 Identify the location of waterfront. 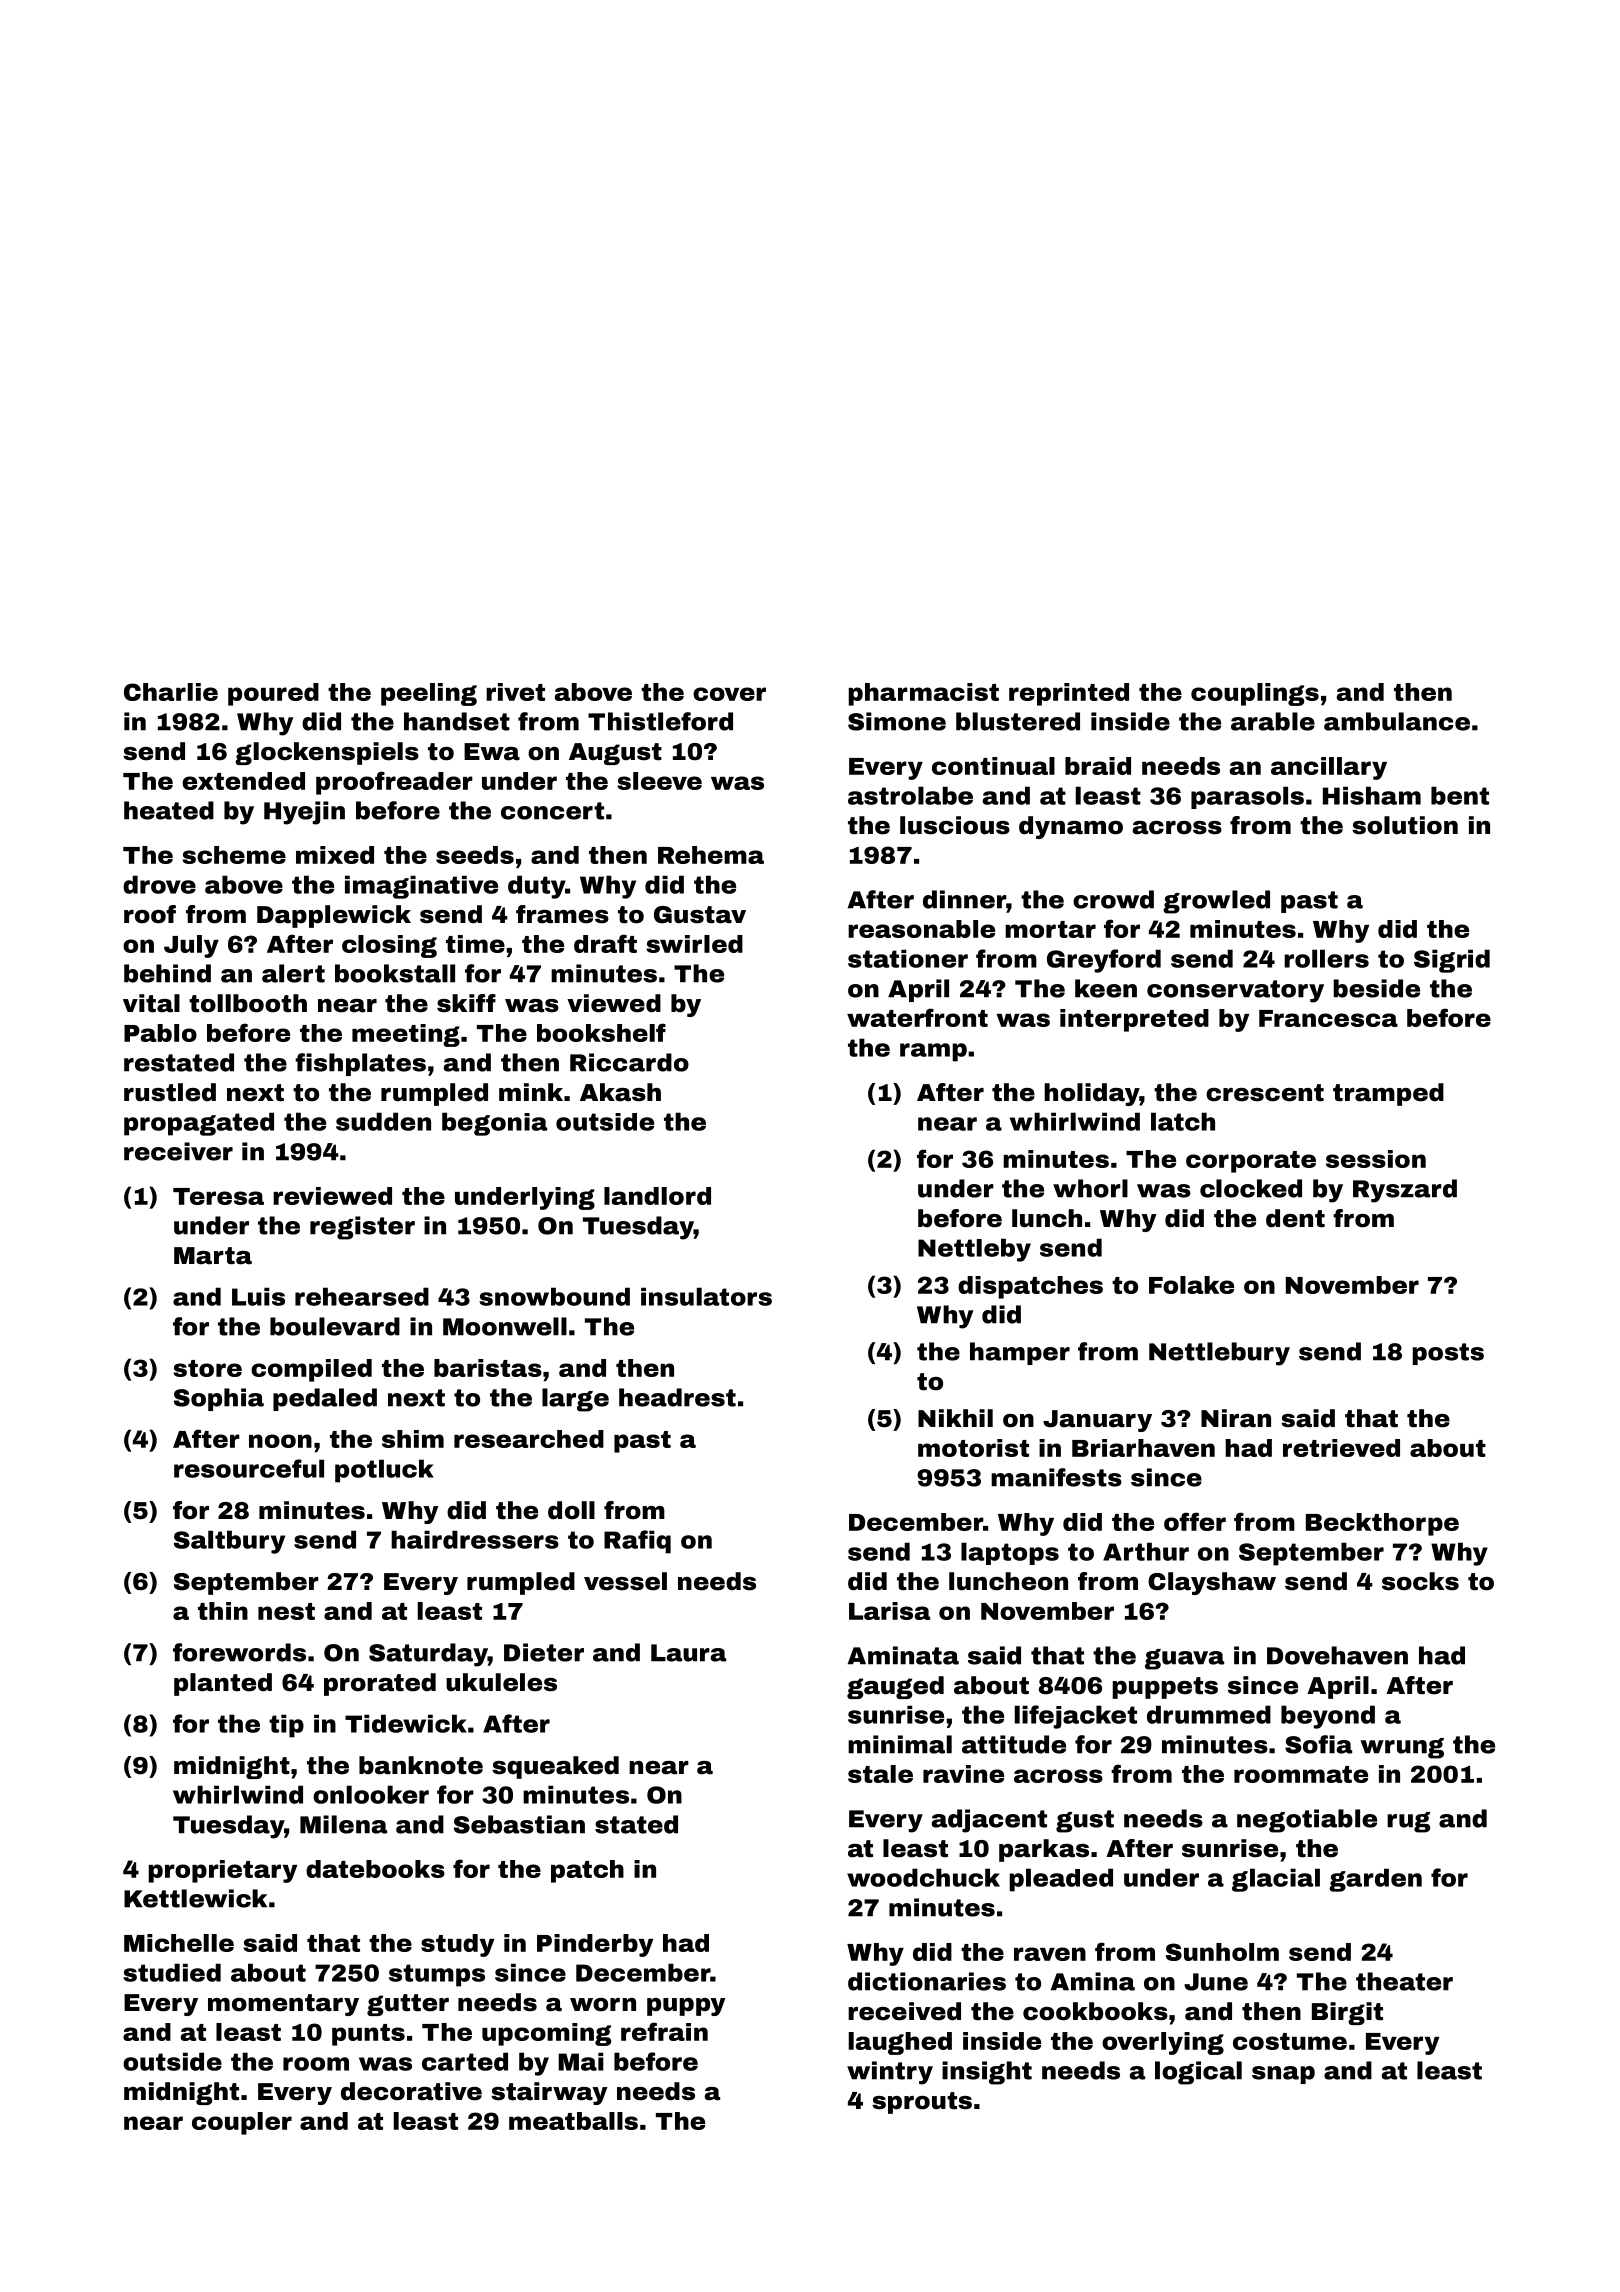
(917, 1017).
